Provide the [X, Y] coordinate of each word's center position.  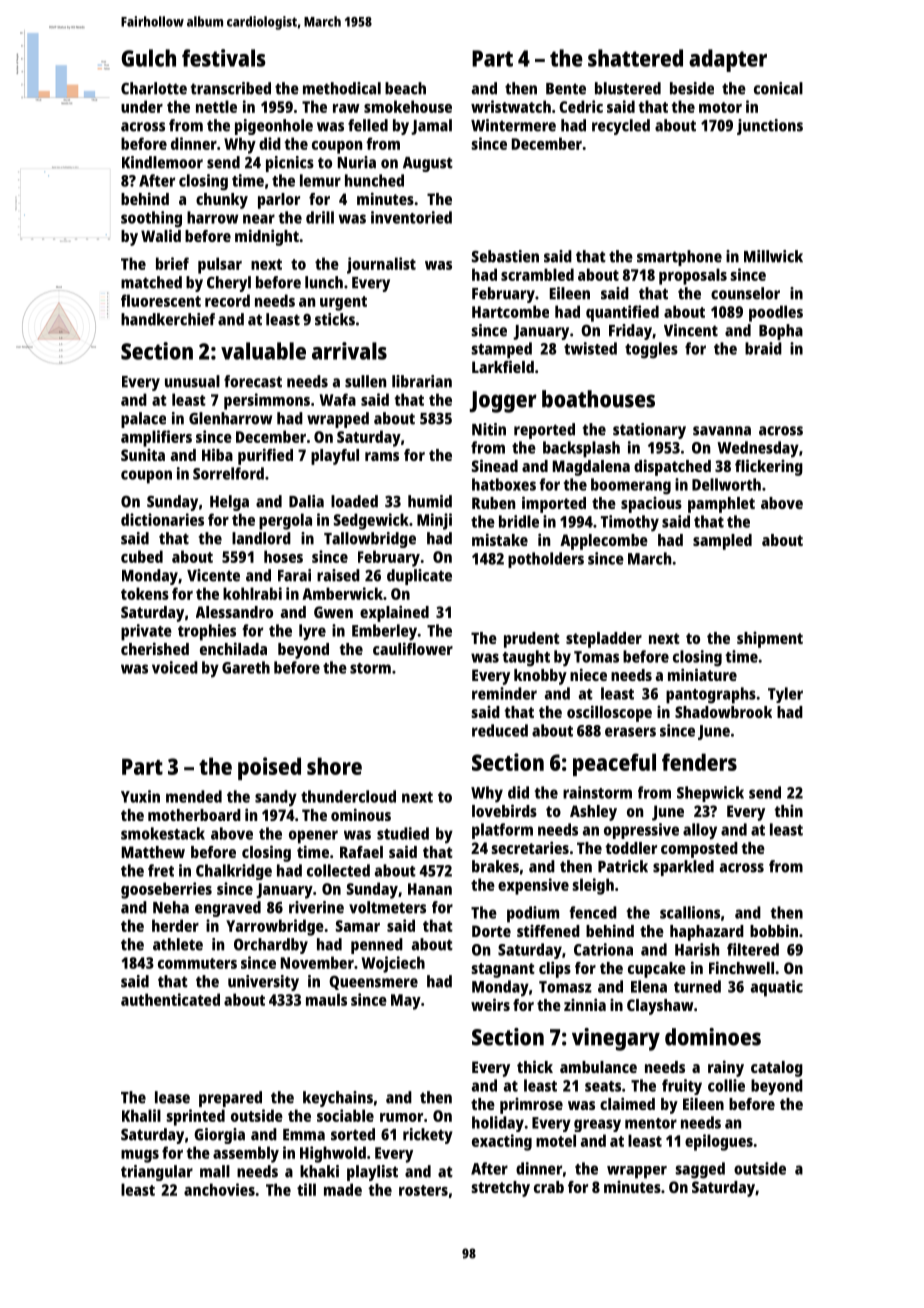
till [306, 1189]
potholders [546, 560]
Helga [229, 503]
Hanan [430, 889]
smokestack [163, 833]
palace [143, 420]
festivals [224, 58]
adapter [728, 60]
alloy [700, 831]
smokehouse [408, 106]
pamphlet [721, 505]
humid [430, 501]
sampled [722, 542]
